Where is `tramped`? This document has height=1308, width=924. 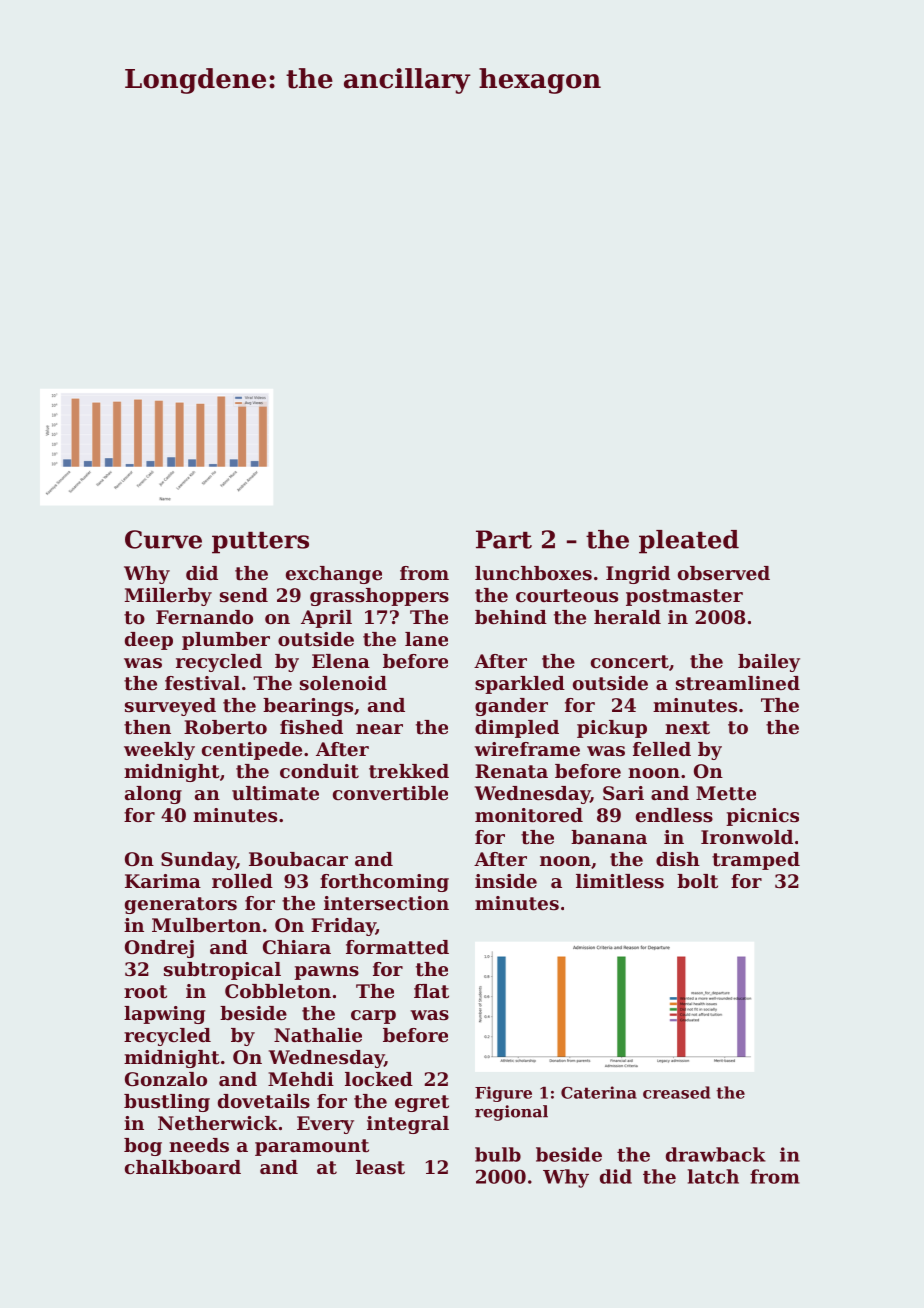
tramped is located at coordinates (756, 861).
